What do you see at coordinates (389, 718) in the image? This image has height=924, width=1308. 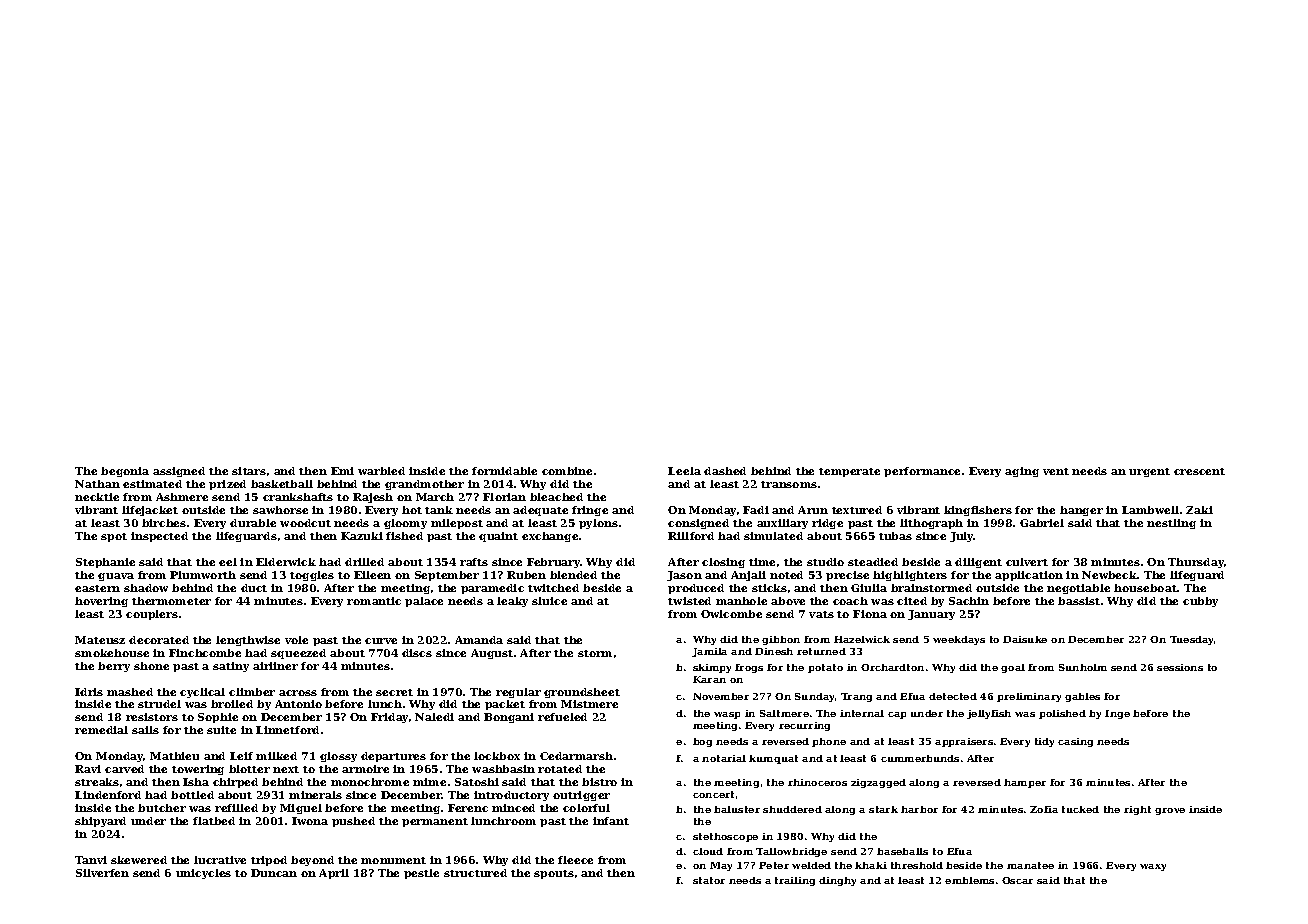 I see `Friday` at bounding box center [389, 718].
